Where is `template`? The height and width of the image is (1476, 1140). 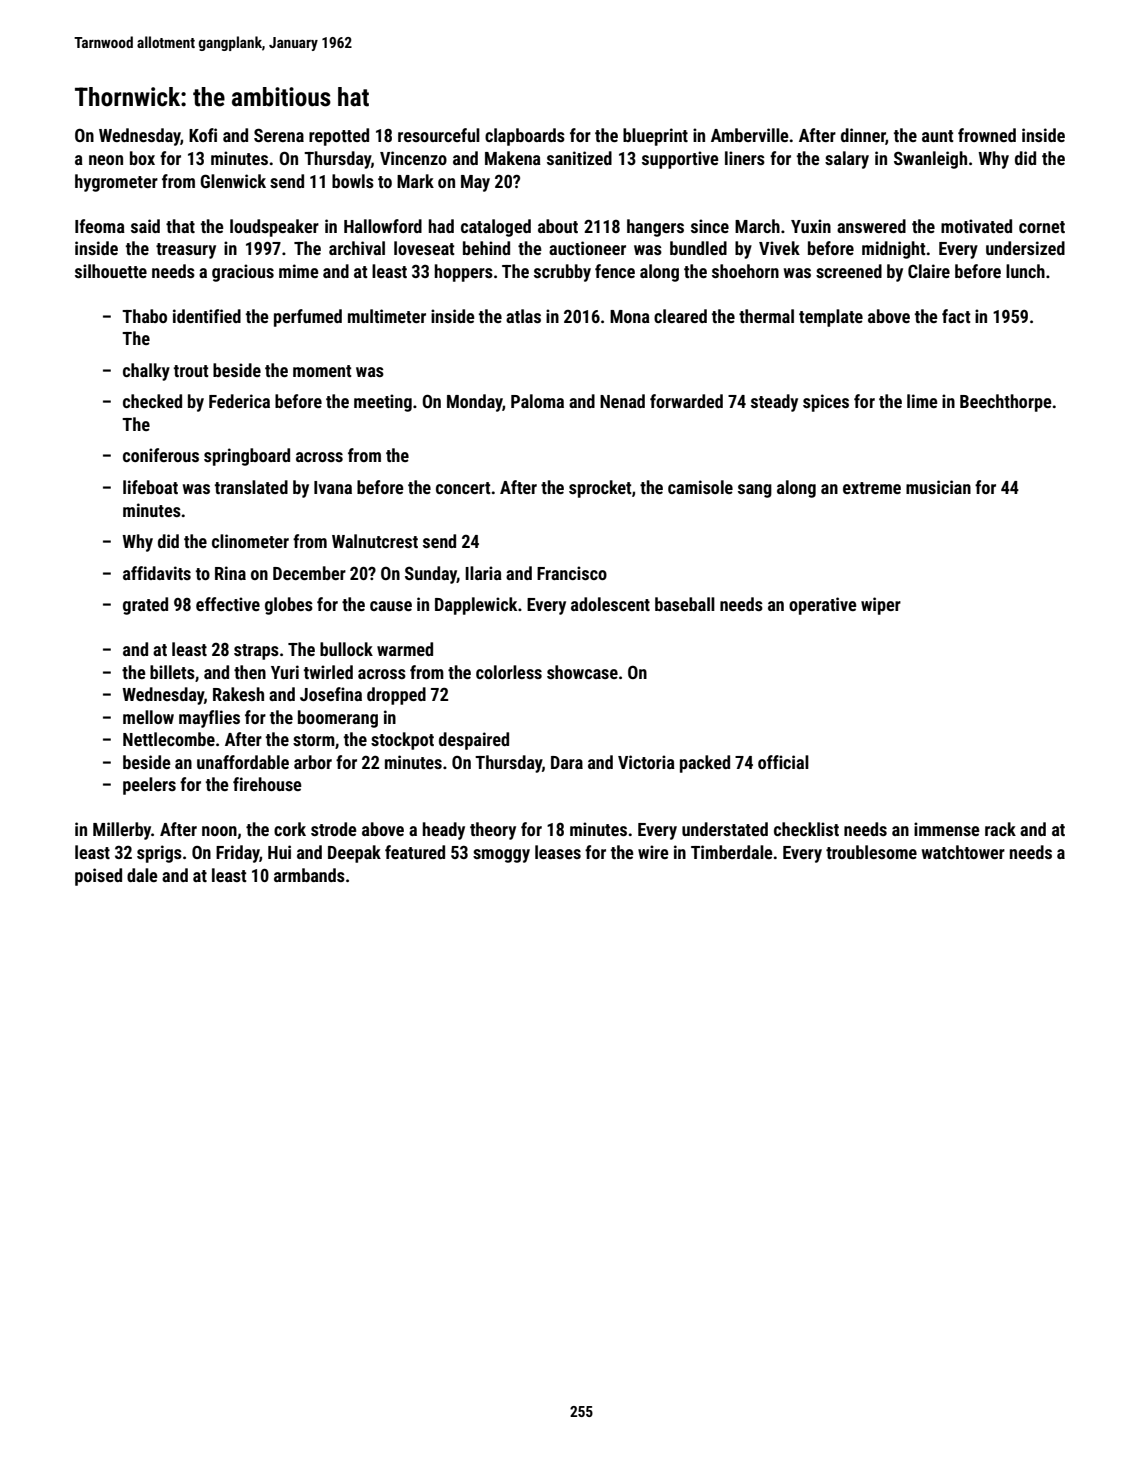
template is located at coordinates (831, 318).
